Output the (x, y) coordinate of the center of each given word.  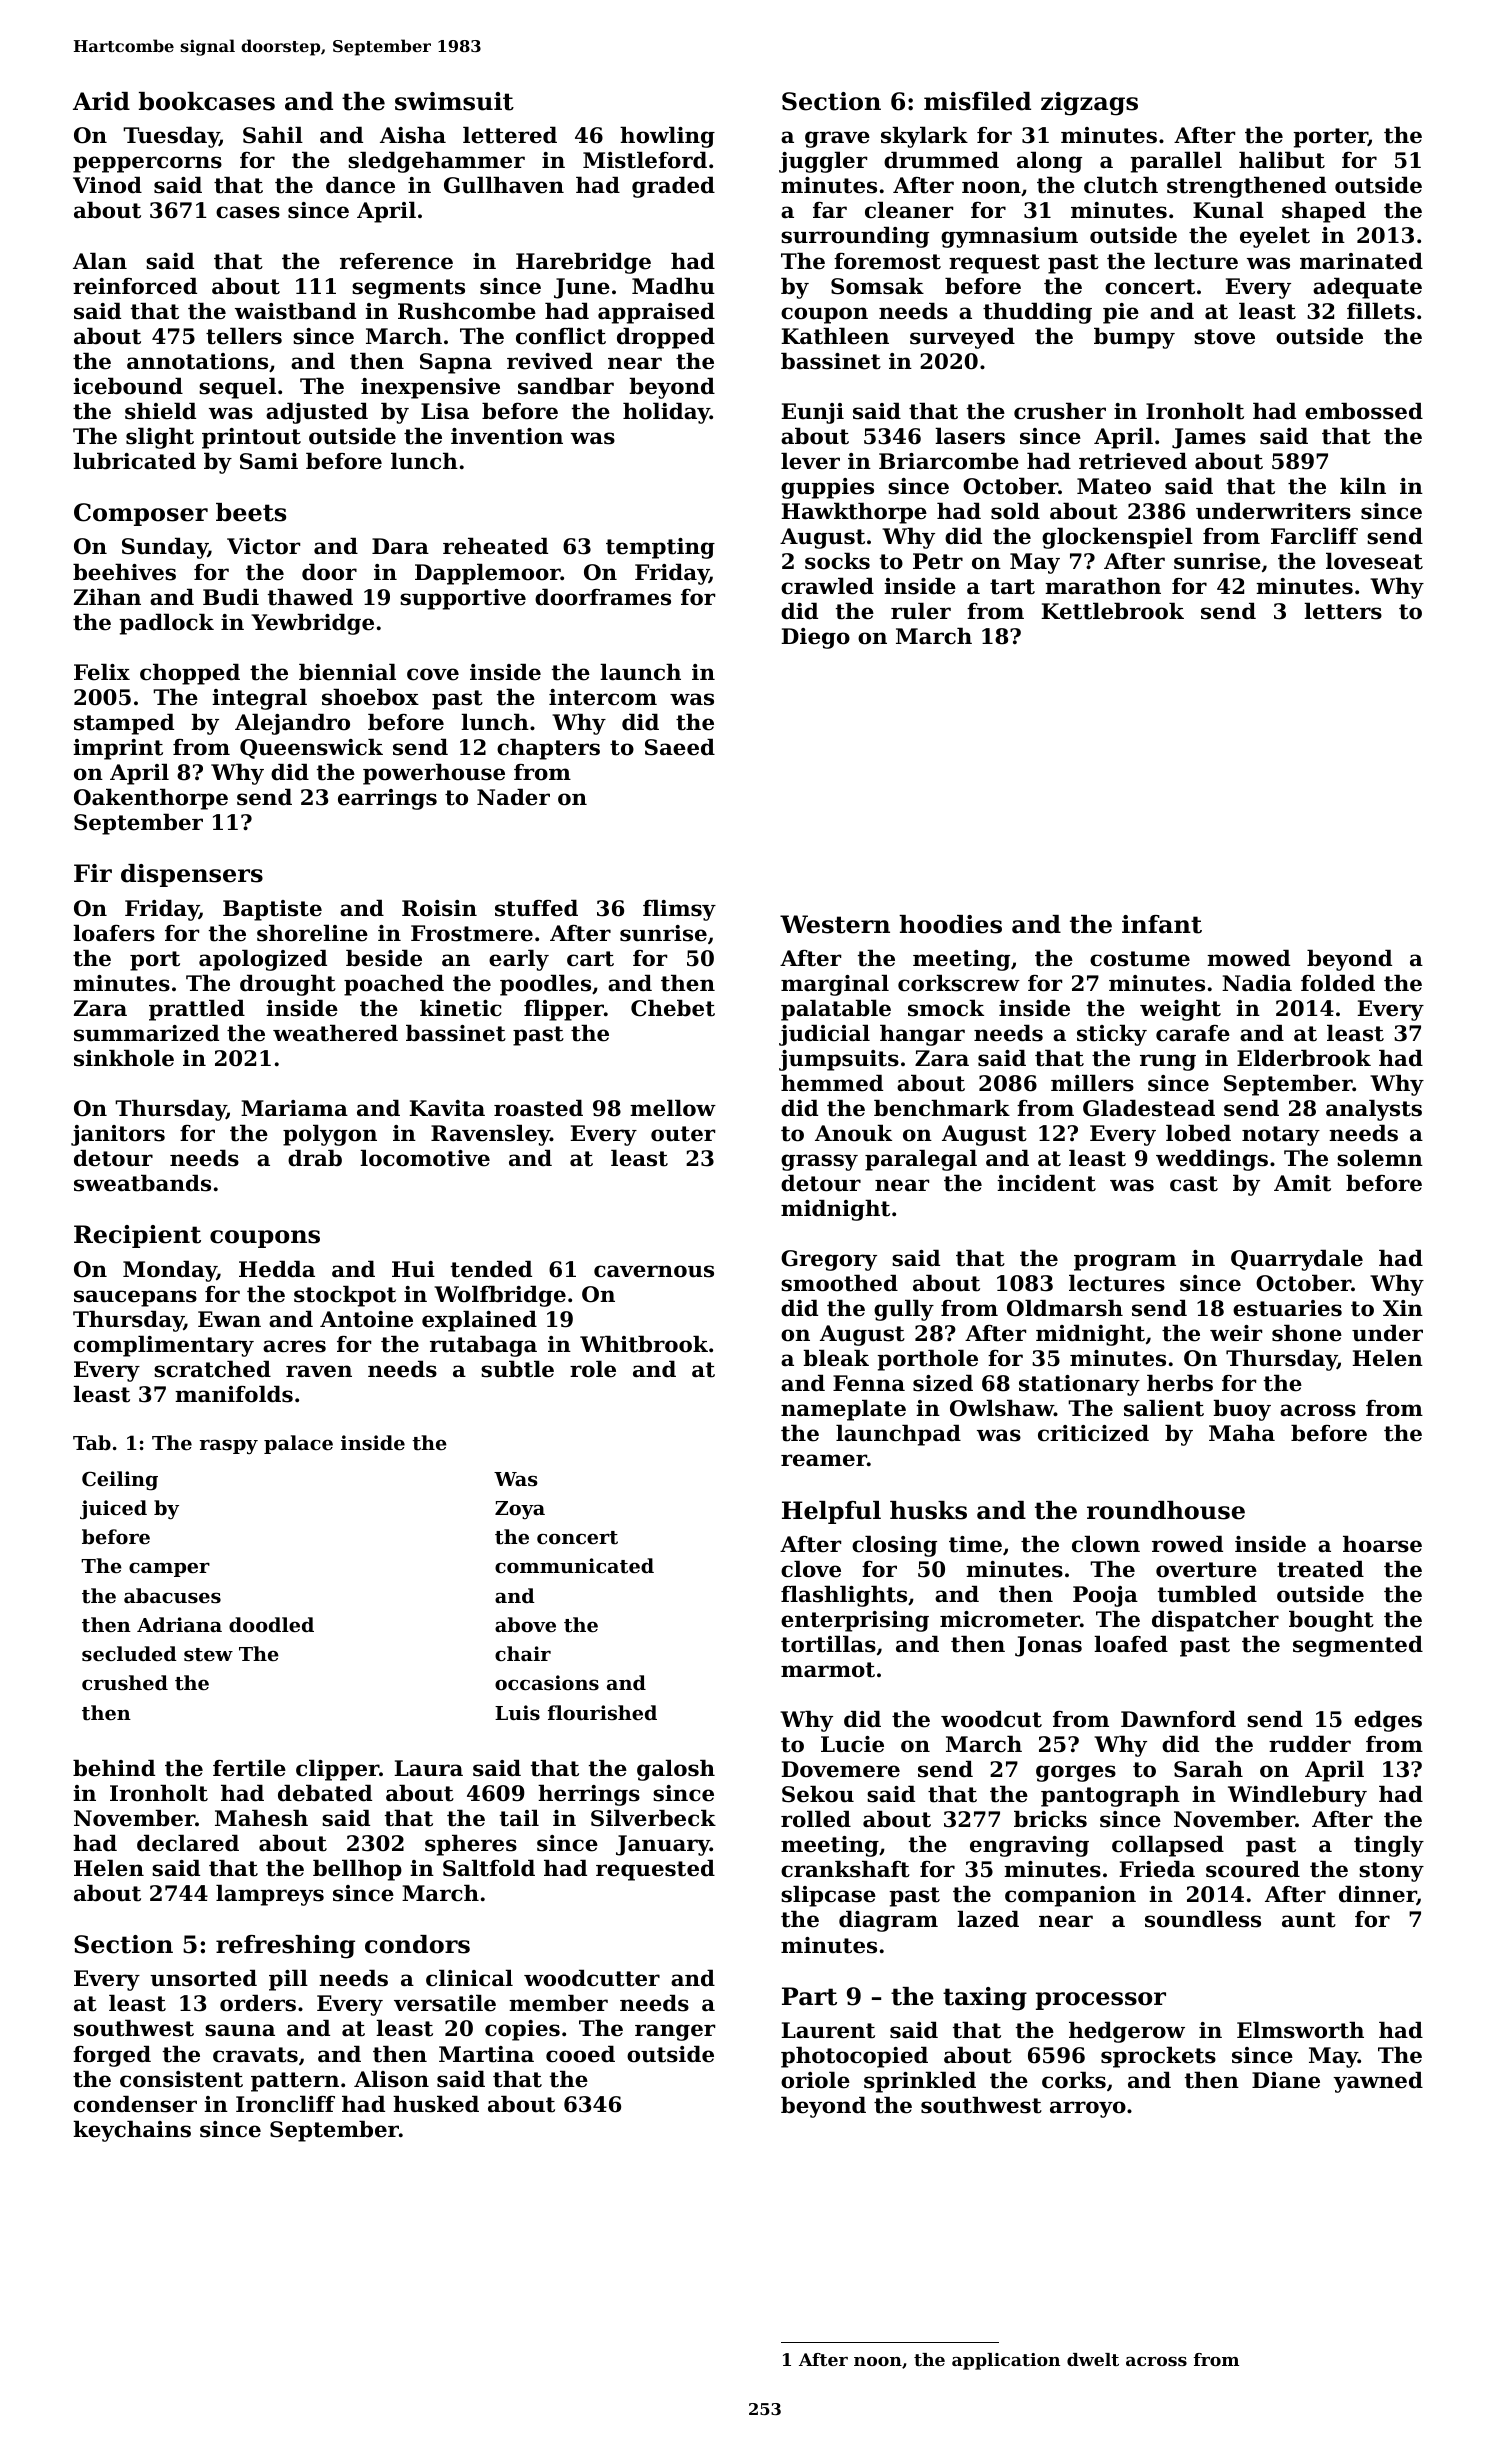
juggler (823, 162)
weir (1236, 1333)
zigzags (1089, 104)
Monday (170, 1271)
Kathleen (835, 336)
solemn (1380, 1158)
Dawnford (1178, 1719)
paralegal (921, 1160)
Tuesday (171, 137)
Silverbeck (653, 1818)
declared (188, 1843)
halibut (1282, 160)
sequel (237, 388)
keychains (132, 2131)
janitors (118, 1135)
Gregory (829, 1260)
